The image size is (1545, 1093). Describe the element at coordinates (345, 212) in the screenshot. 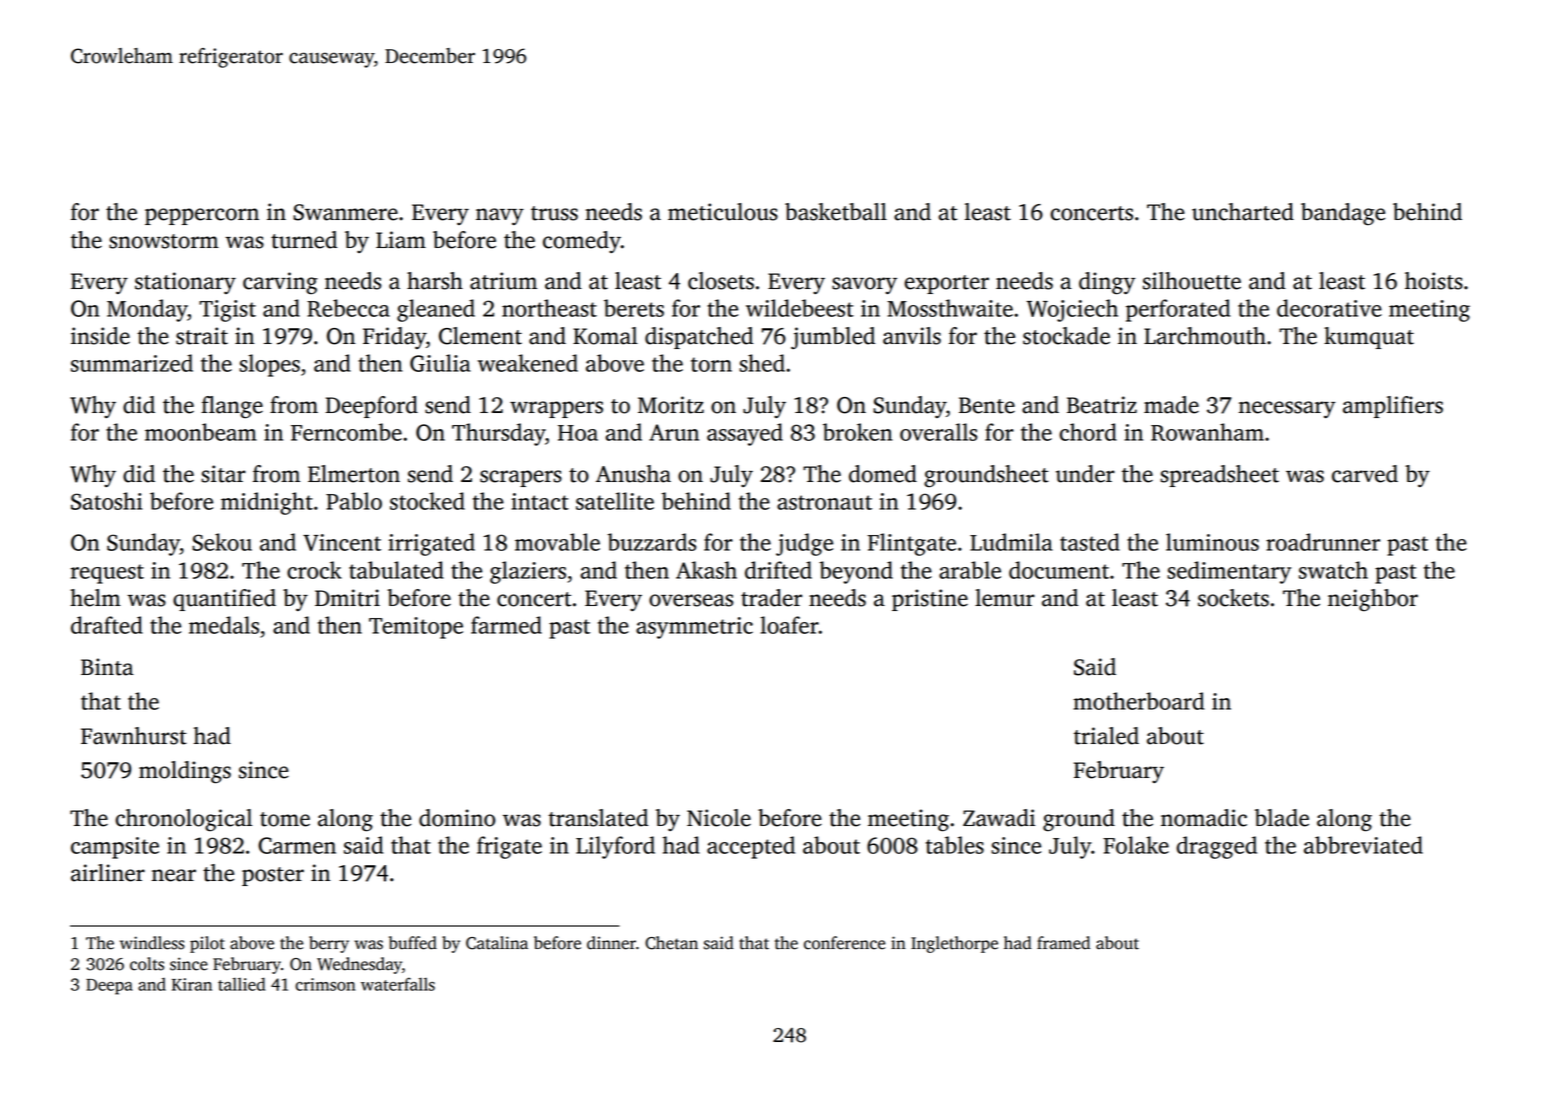

I see `Swanmere` at that location.
